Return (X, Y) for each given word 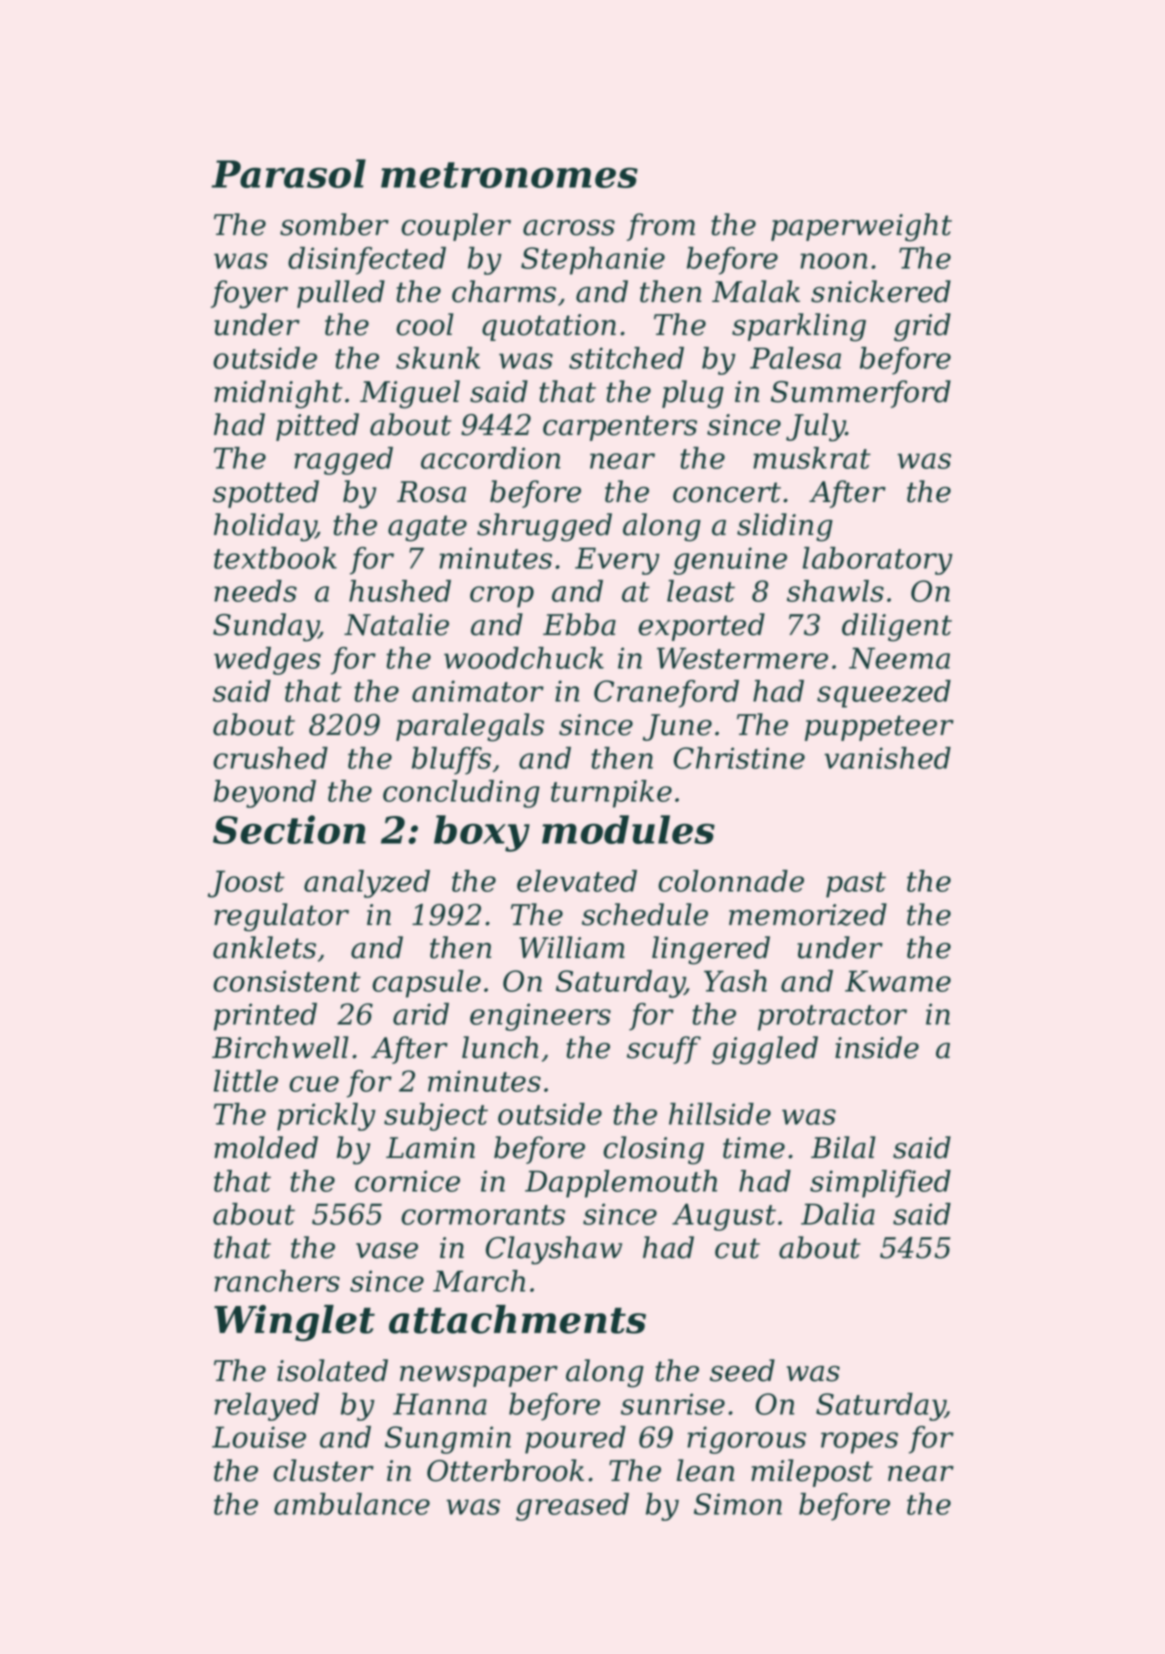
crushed (270, 758)
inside (877, 1047)
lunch (500, 1047)
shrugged (544, 527)
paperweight (861, 227)
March (479, 1281)
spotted (266, 494)
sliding (785, 527)
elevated (577, 881)
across (569, 228)
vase (387, 1251)
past (856, 885)
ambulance (352, 1504)
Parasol (289, 173)
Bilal (843, 1147)
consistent (287, 981)
